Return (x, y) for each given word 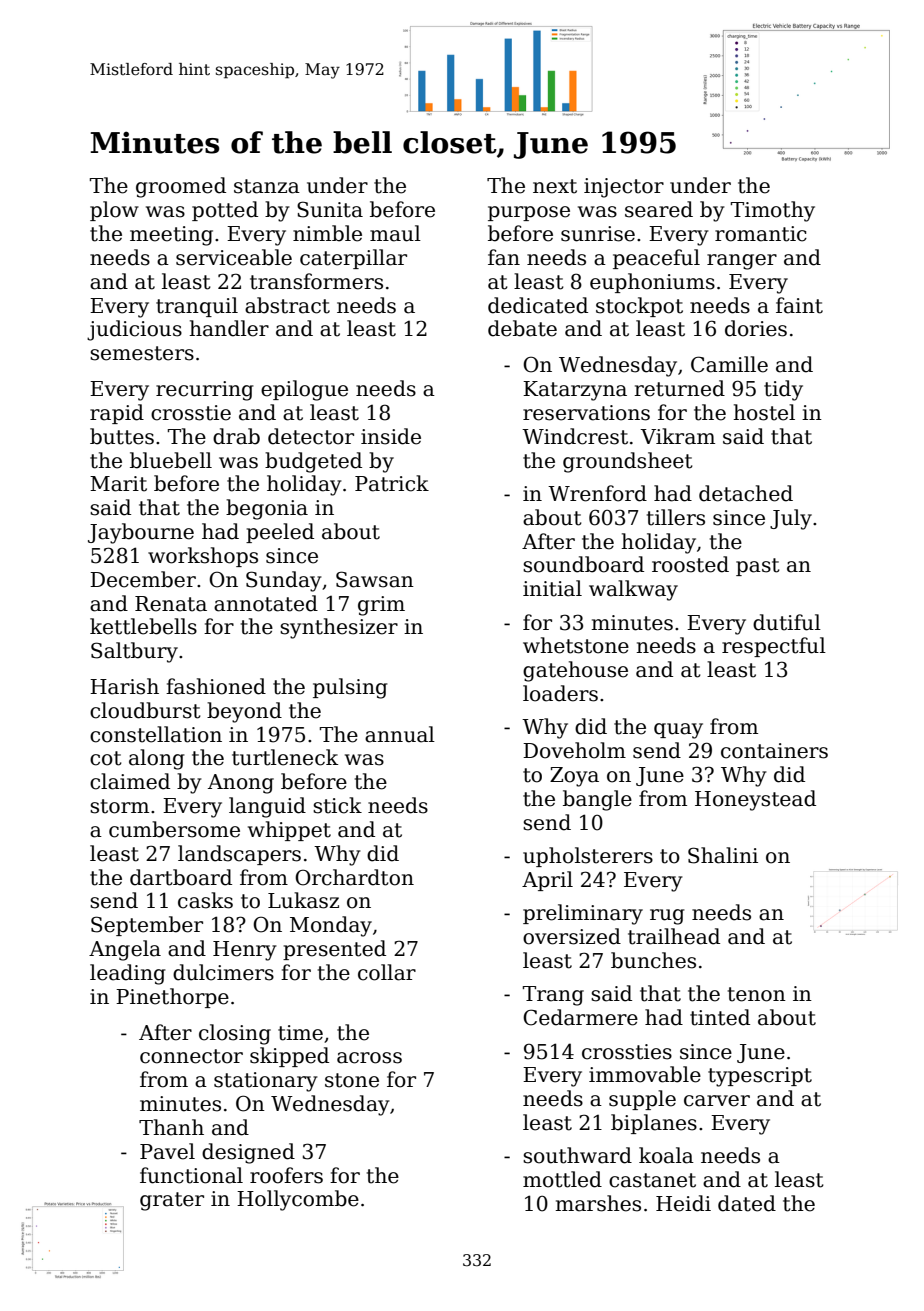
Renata (171, 604)
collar (387, 972)
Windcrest (575, 436)
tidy (783, 390)
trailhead (674, 936)
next (555, 186)
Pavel (167, 1151)
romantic (761, 234)
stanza (267, 186)
